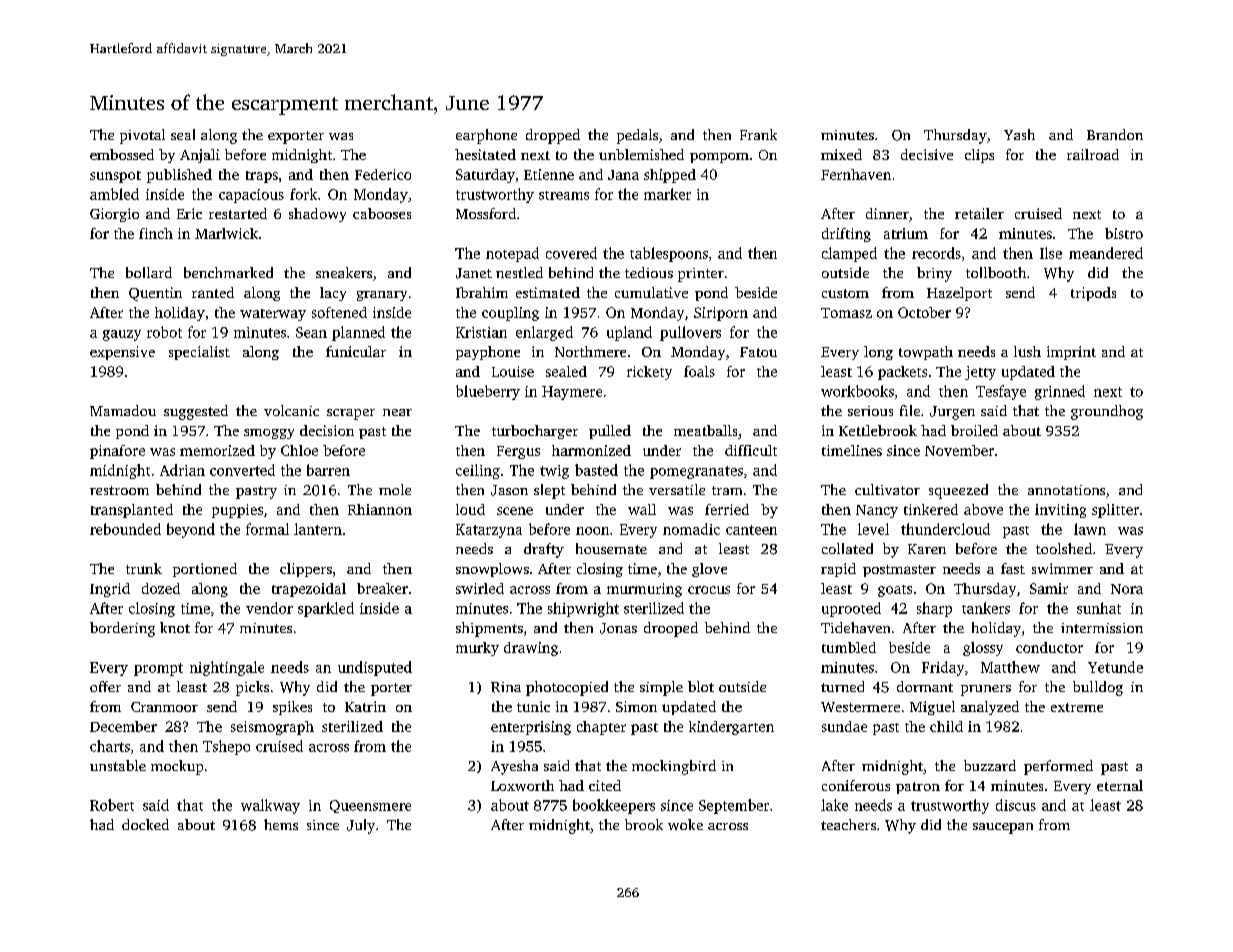  Describe the element at coordinates (164, 707) in the document. I see `Cranmoor` at that location.
